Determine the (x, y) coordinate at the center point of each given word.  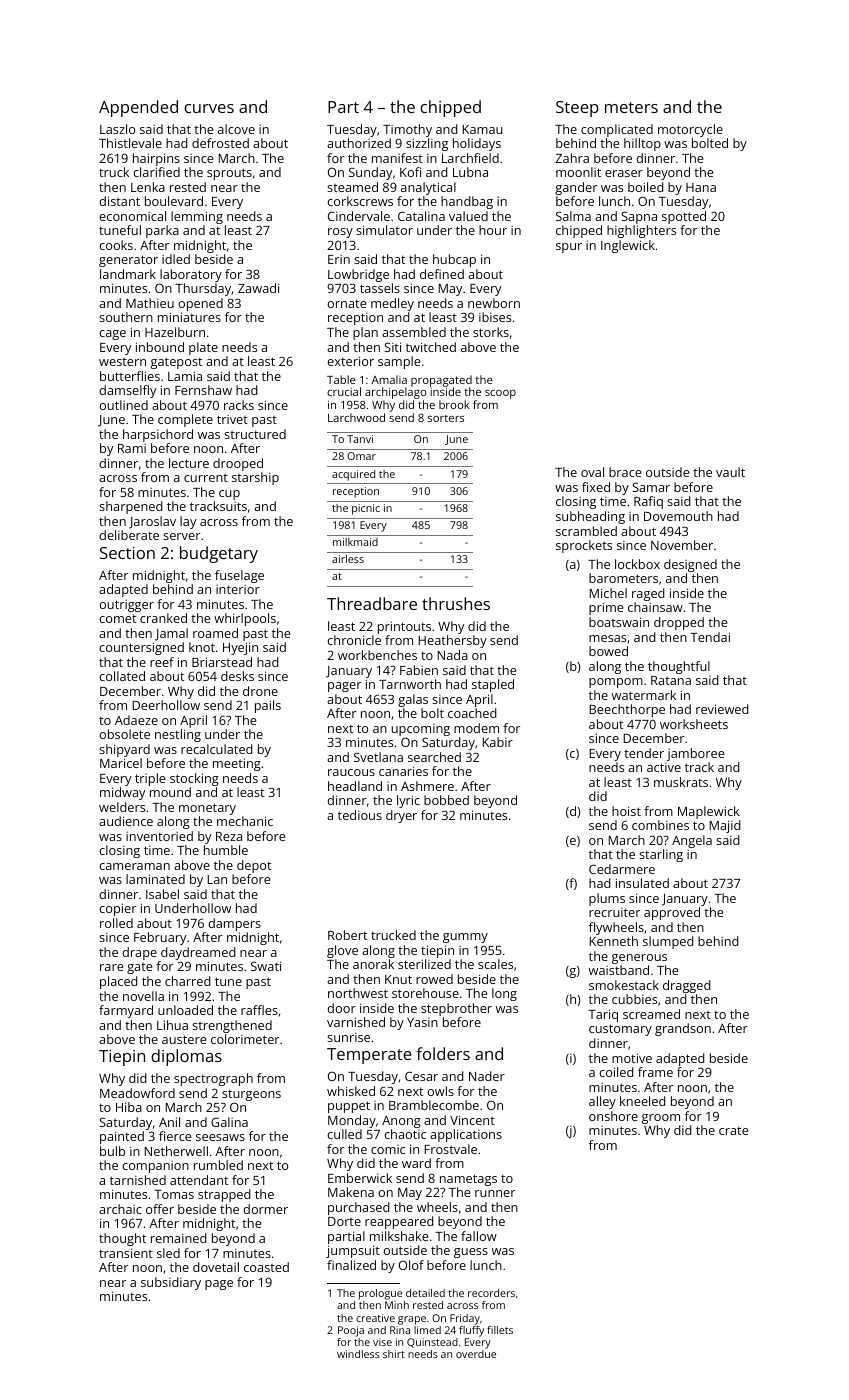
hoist (626, 811)
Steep (577, 109)
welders (122, 807)
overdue (476, 1354)
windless (358, 1354)
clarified (156, 172)
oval (592, 472)
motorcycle (690, 130)
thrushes (456, 603)
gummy (465, 938)
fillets (500, 1330)
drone (260, 691)
